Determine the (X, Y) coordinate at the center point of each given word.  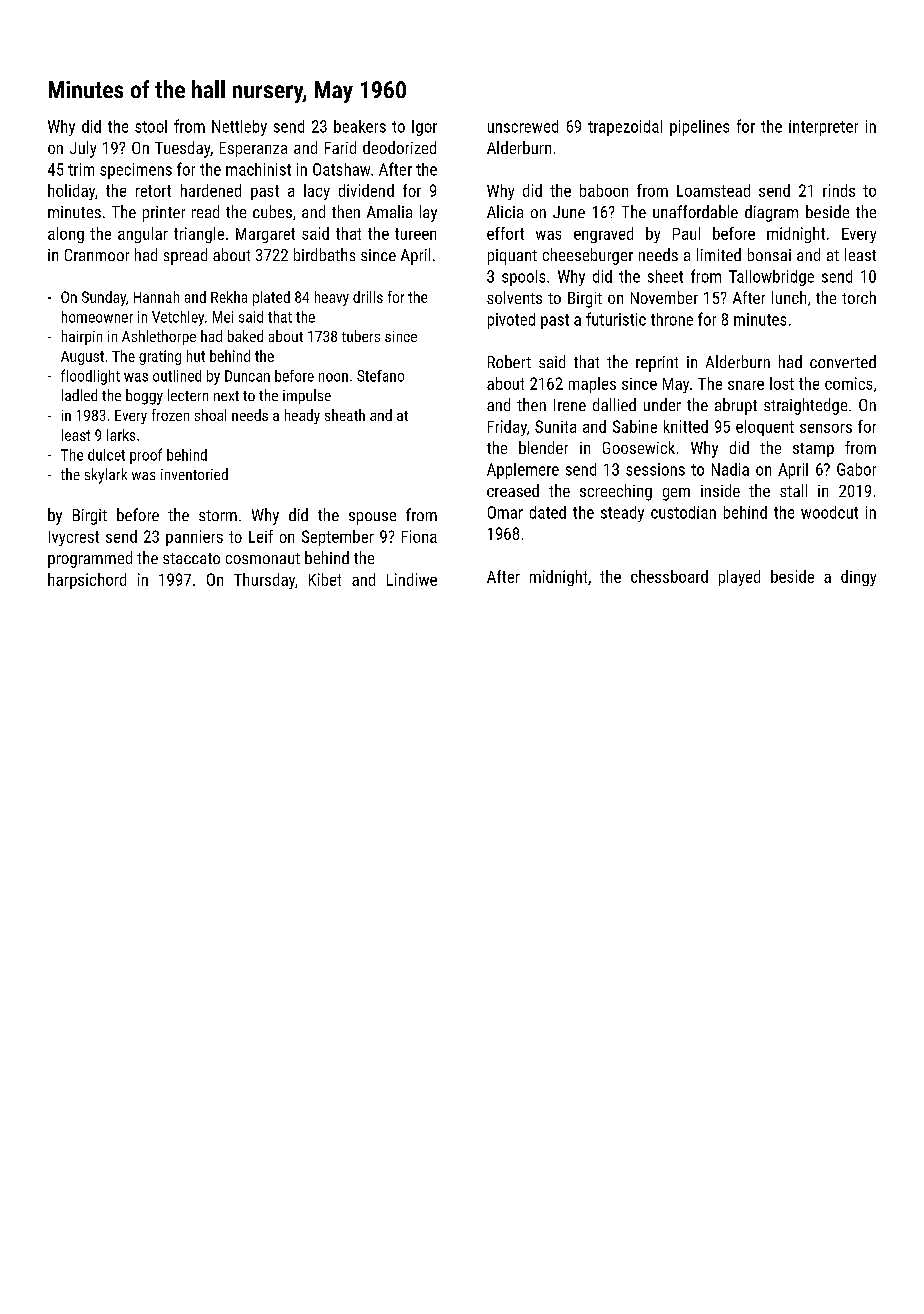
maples (592, 385)
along (66, 235)
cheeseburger (588, 256)
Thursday (264, 581)
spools (523, 278)
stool (151, 126)
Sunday (104, 298)
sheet (665, 276)
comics (848, 383)
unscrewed (523, 126)
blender (543, 447)
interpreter (823, 128)
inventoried (194, 474)
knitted (686, 426)
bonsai (769, 254)
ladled (79, 395)
